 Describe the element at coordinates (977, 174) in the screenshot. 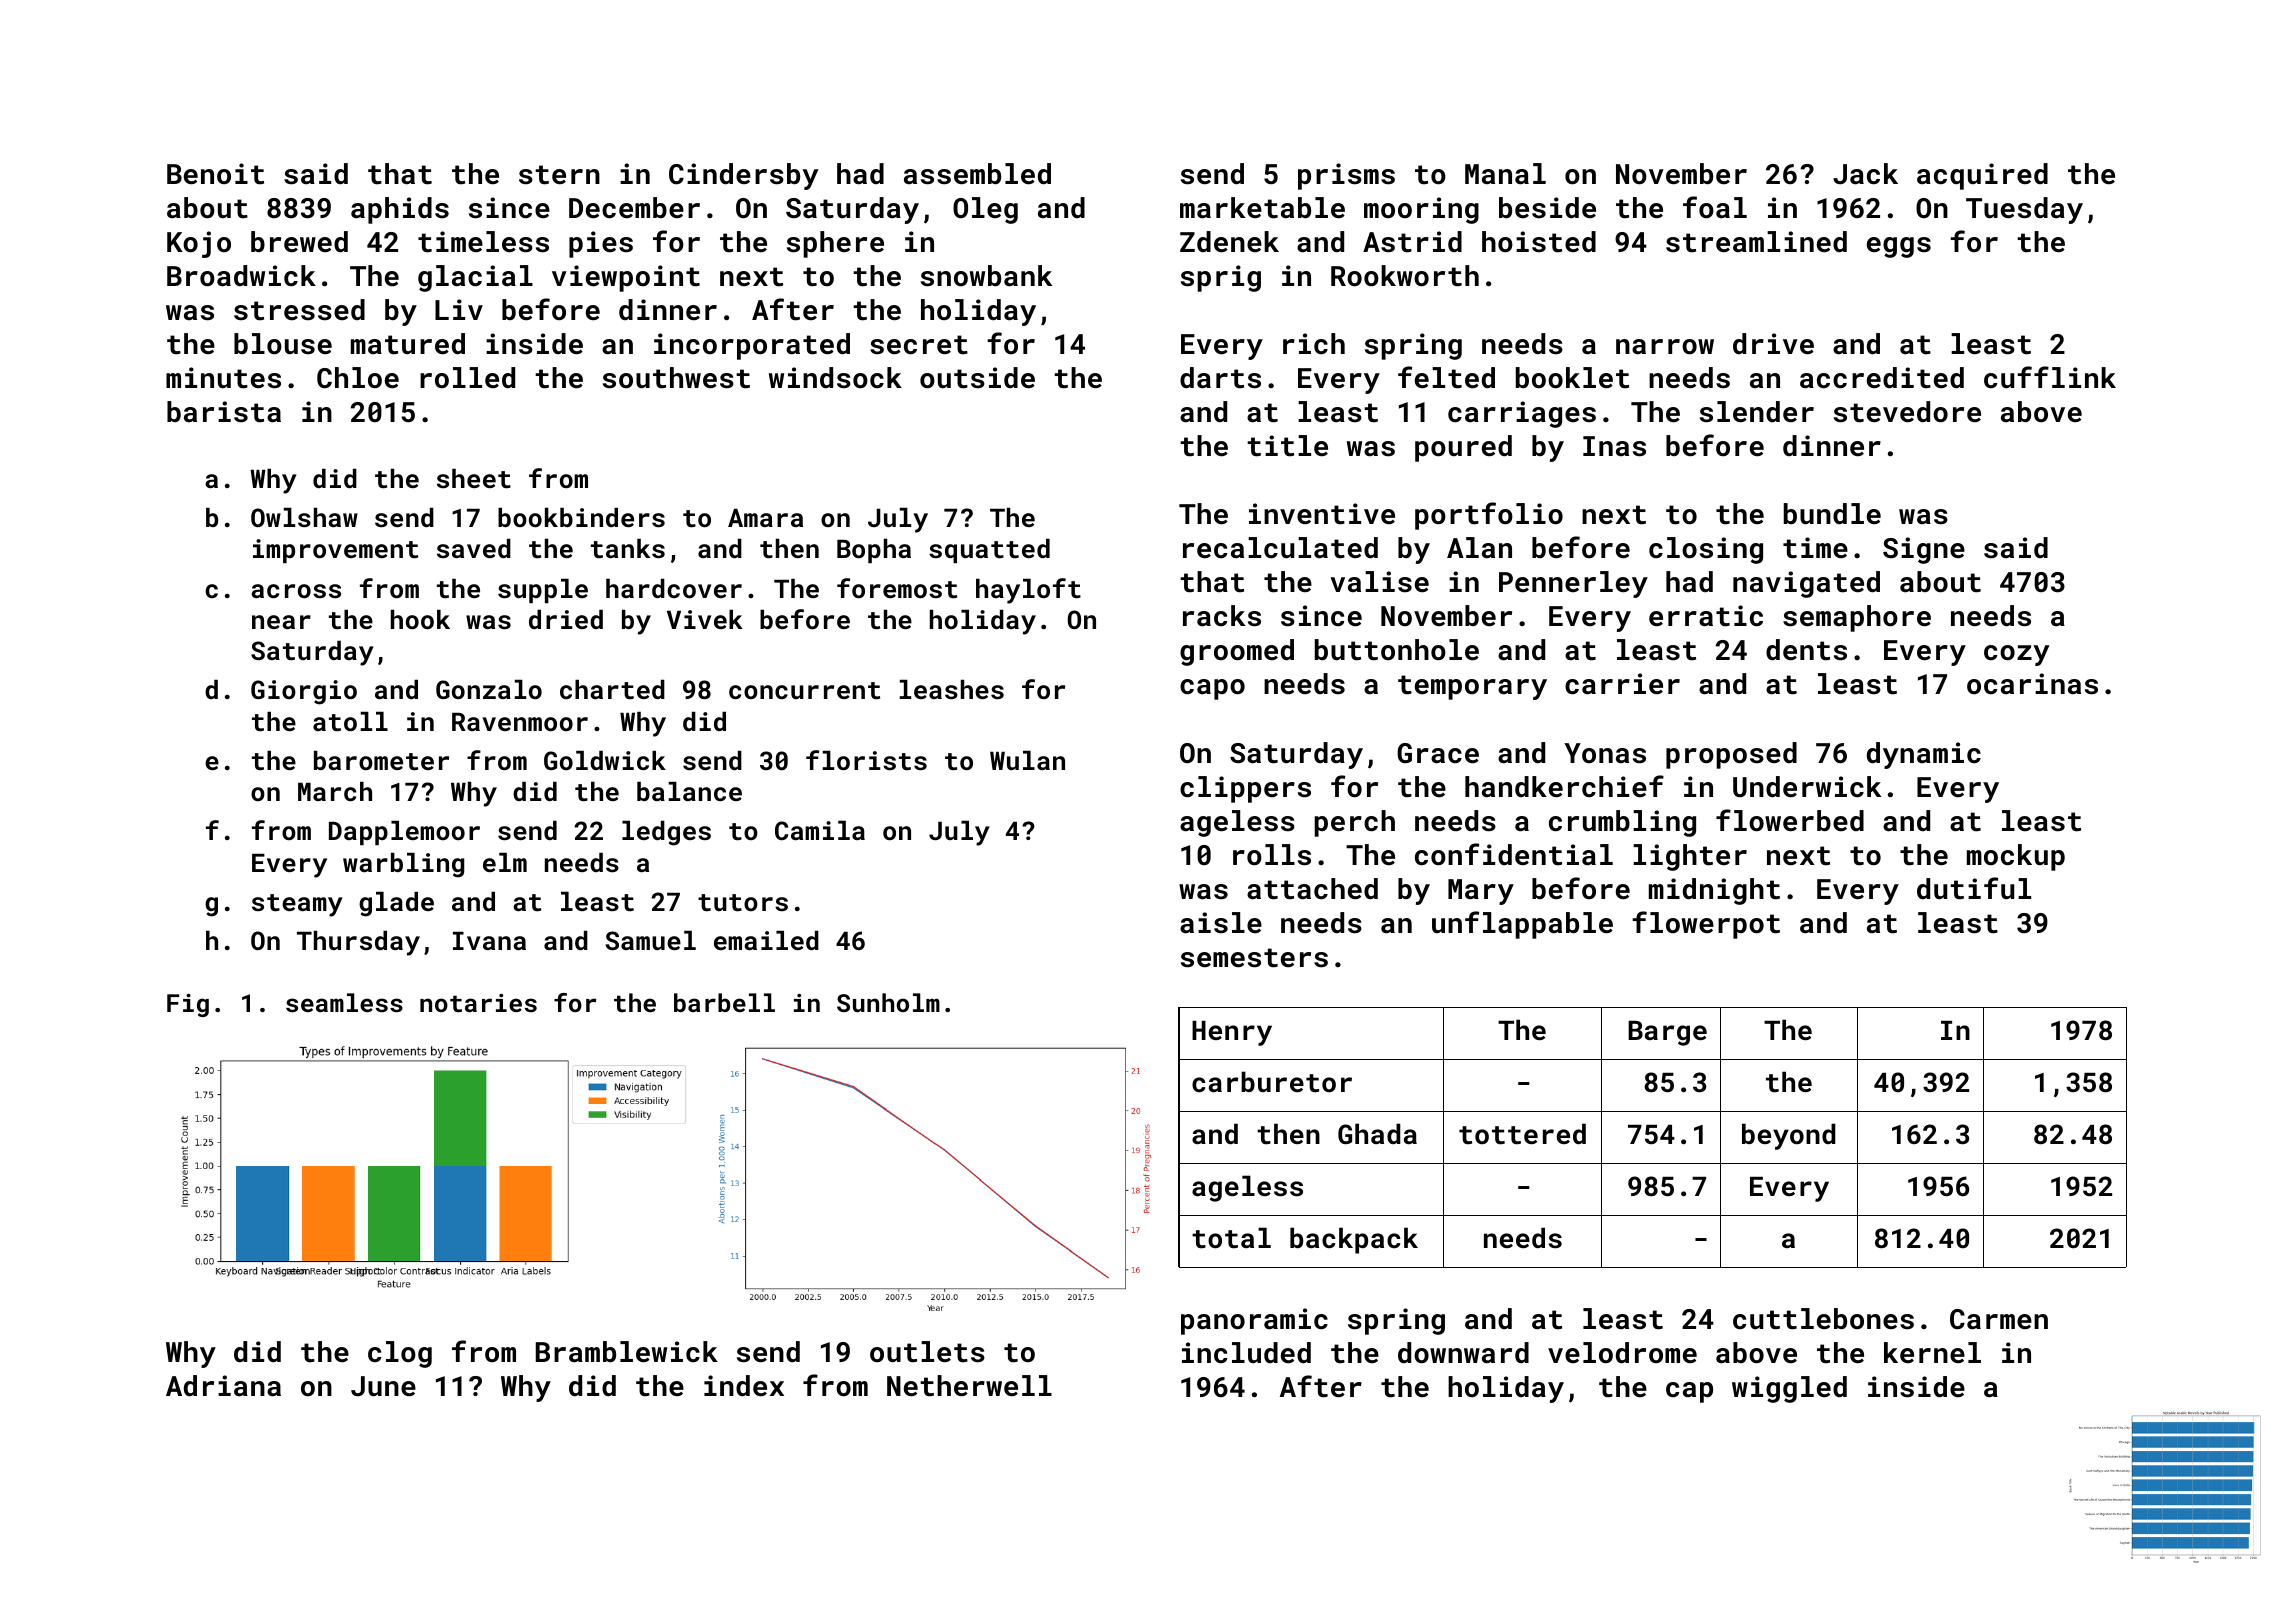

I see `assembled` at that location.
